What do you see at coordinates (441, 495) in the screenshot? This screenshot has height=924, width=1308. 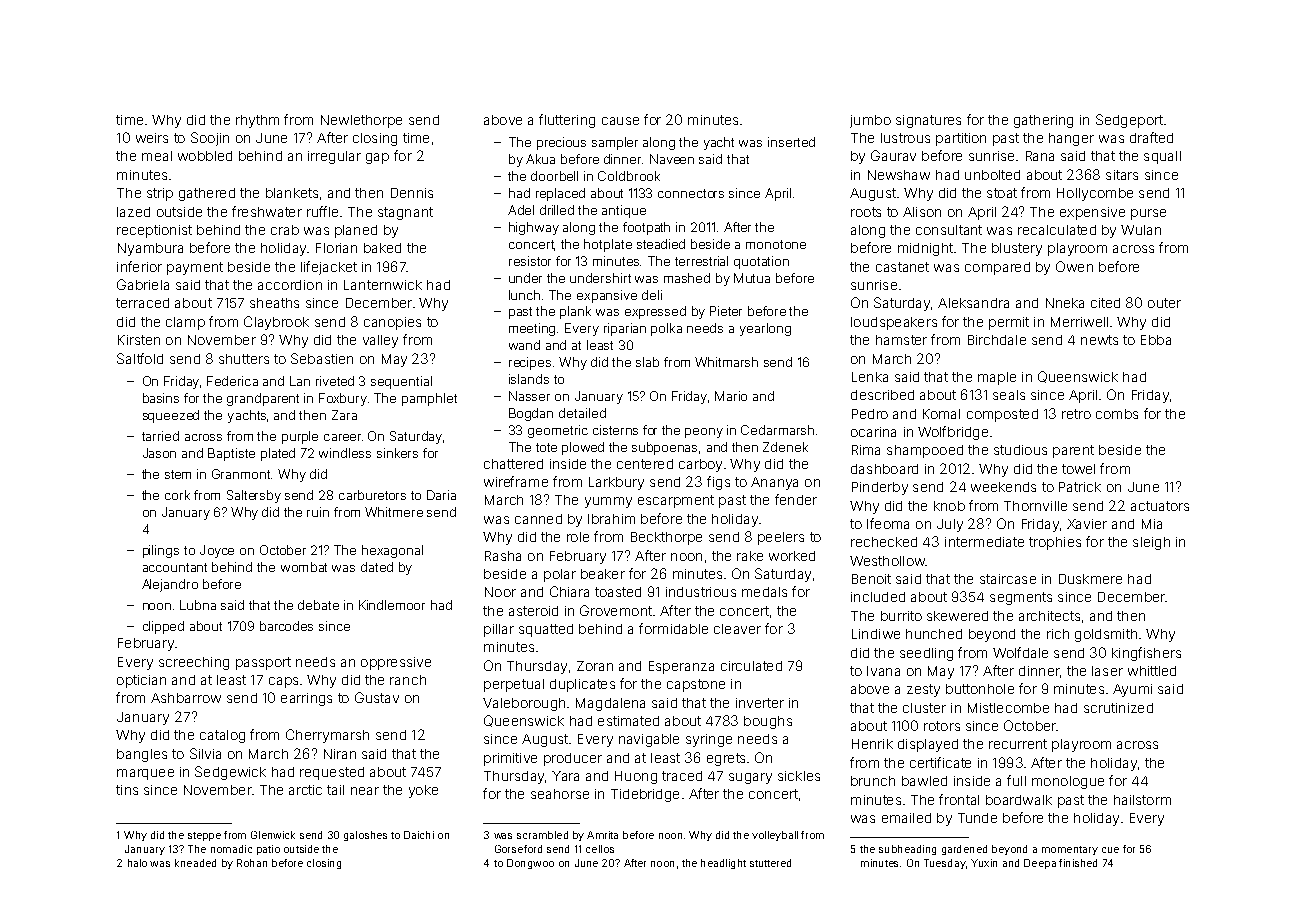 I see `Daria` at bounding box center [441, 495].
